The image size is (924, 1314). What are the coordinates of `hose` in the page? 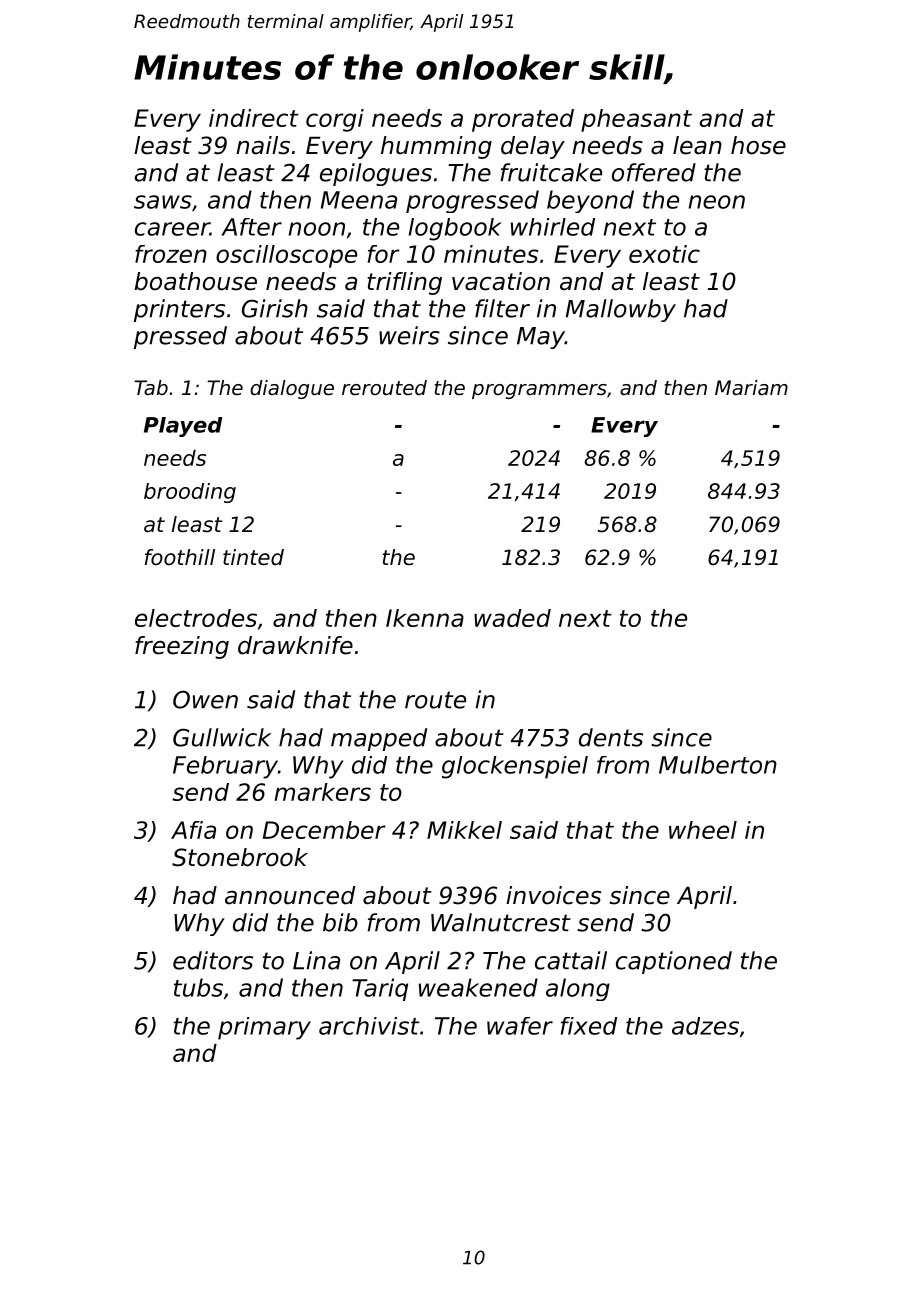 It's located at (758, 145).
